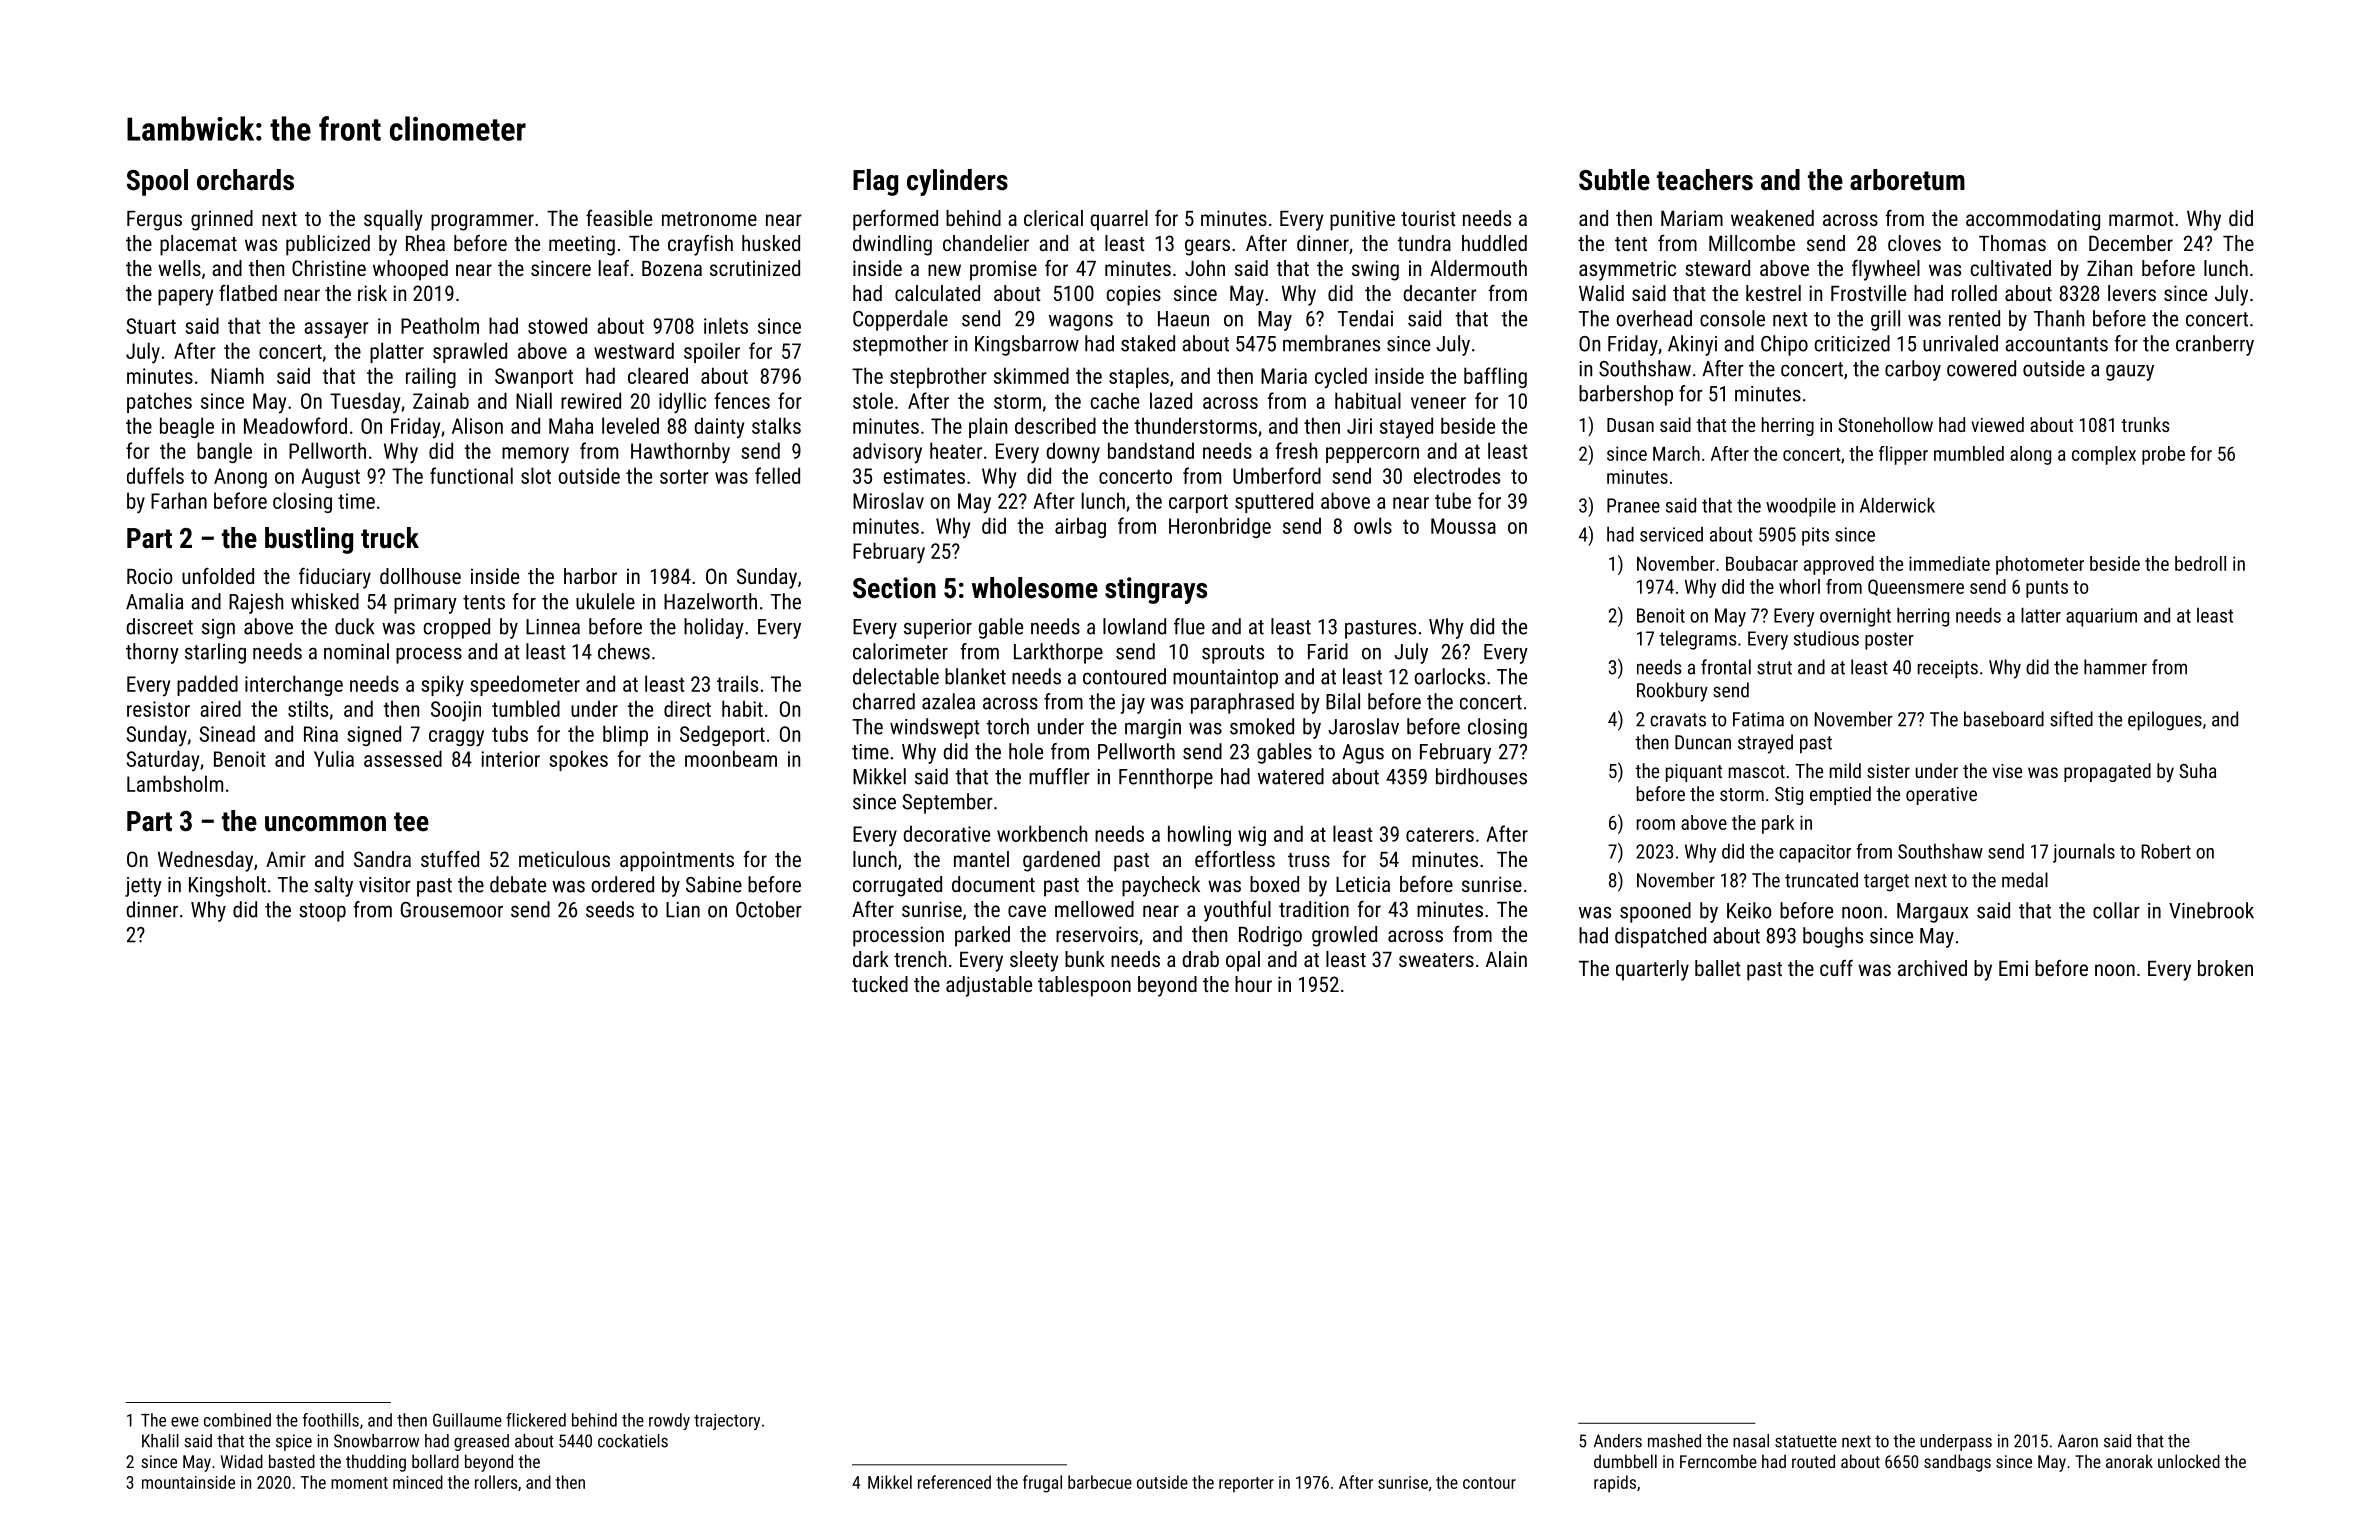  What do you see at coordinates (2200, 563) in the document?
I see `bedroll` at bounding box center [2200, 563].
